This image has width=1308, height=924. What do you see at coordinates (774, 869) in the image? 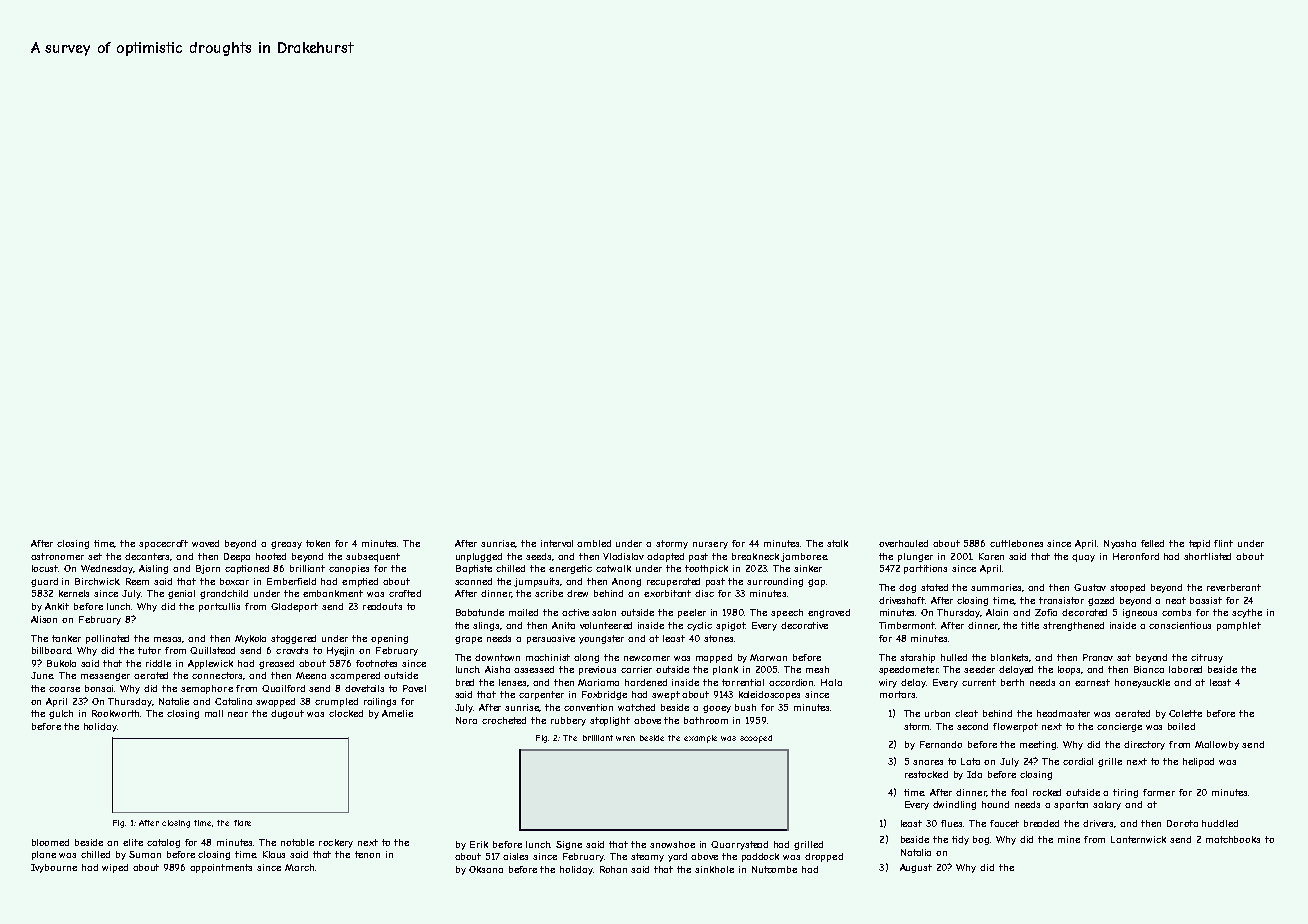
I see `Nutcombe` at bounding box center [774, 869].
